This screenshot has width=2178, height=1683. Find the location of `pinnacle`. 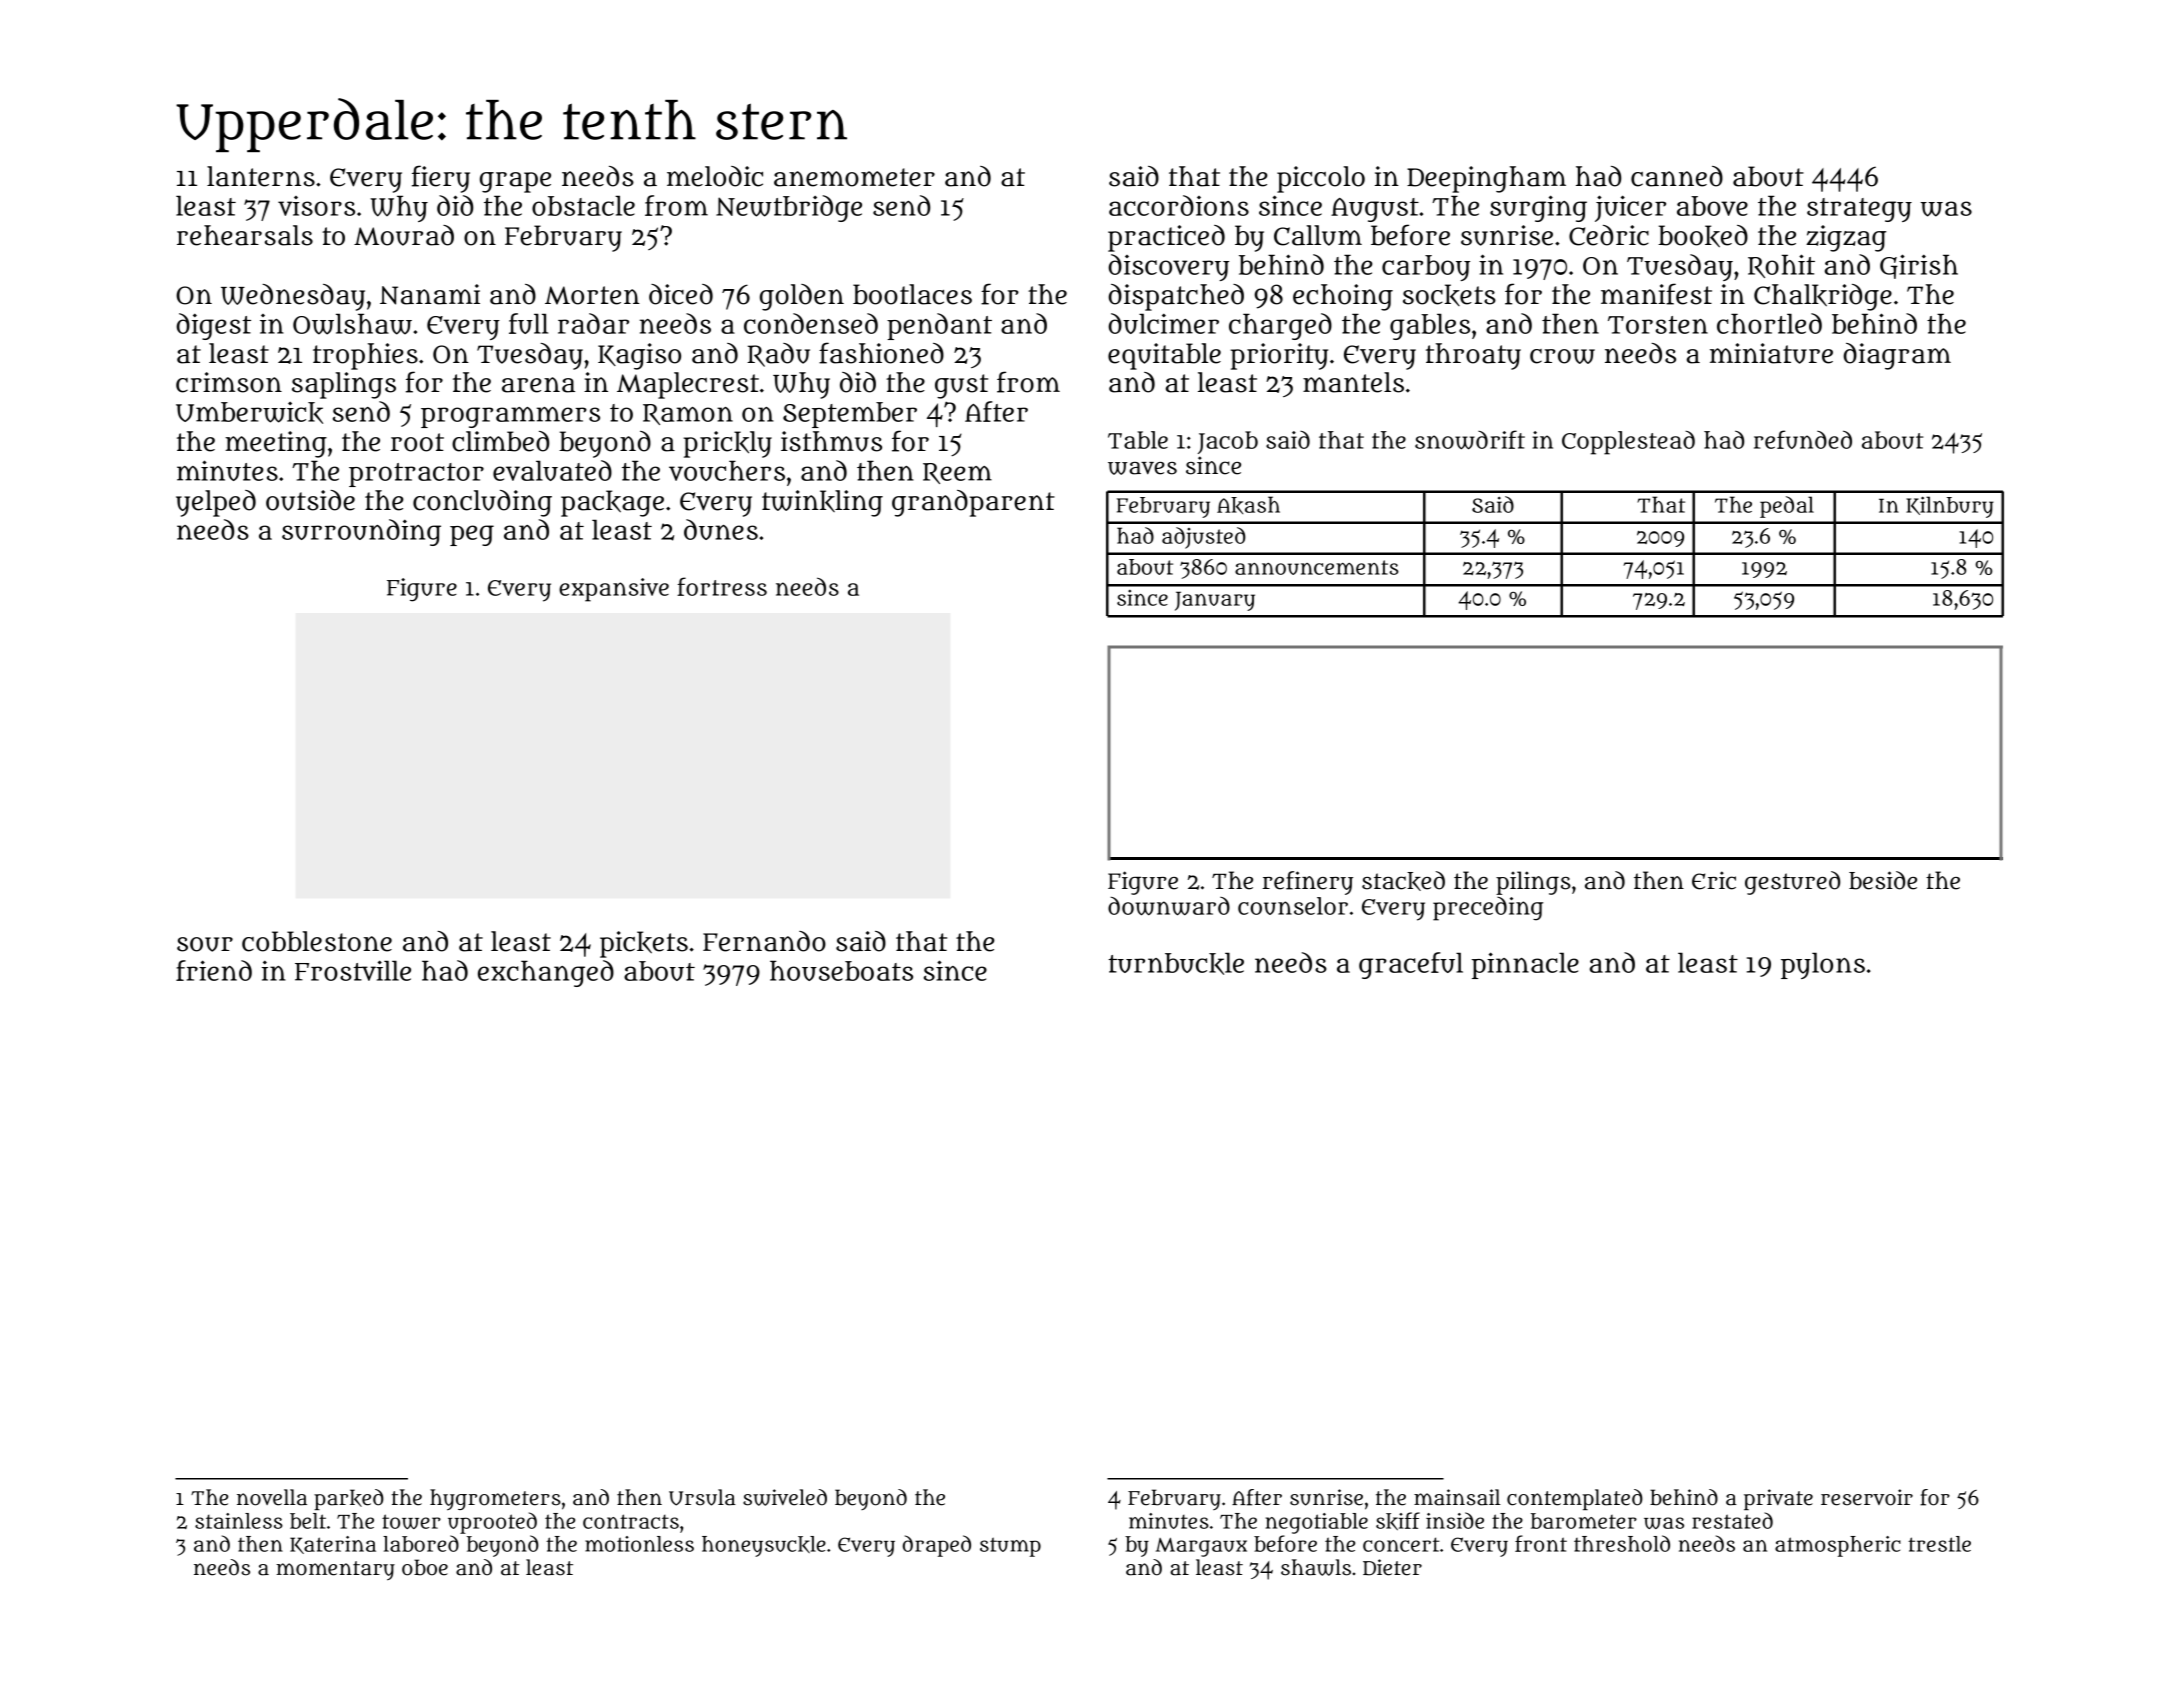

pinnacle is located at coordinates (1525, 965).
